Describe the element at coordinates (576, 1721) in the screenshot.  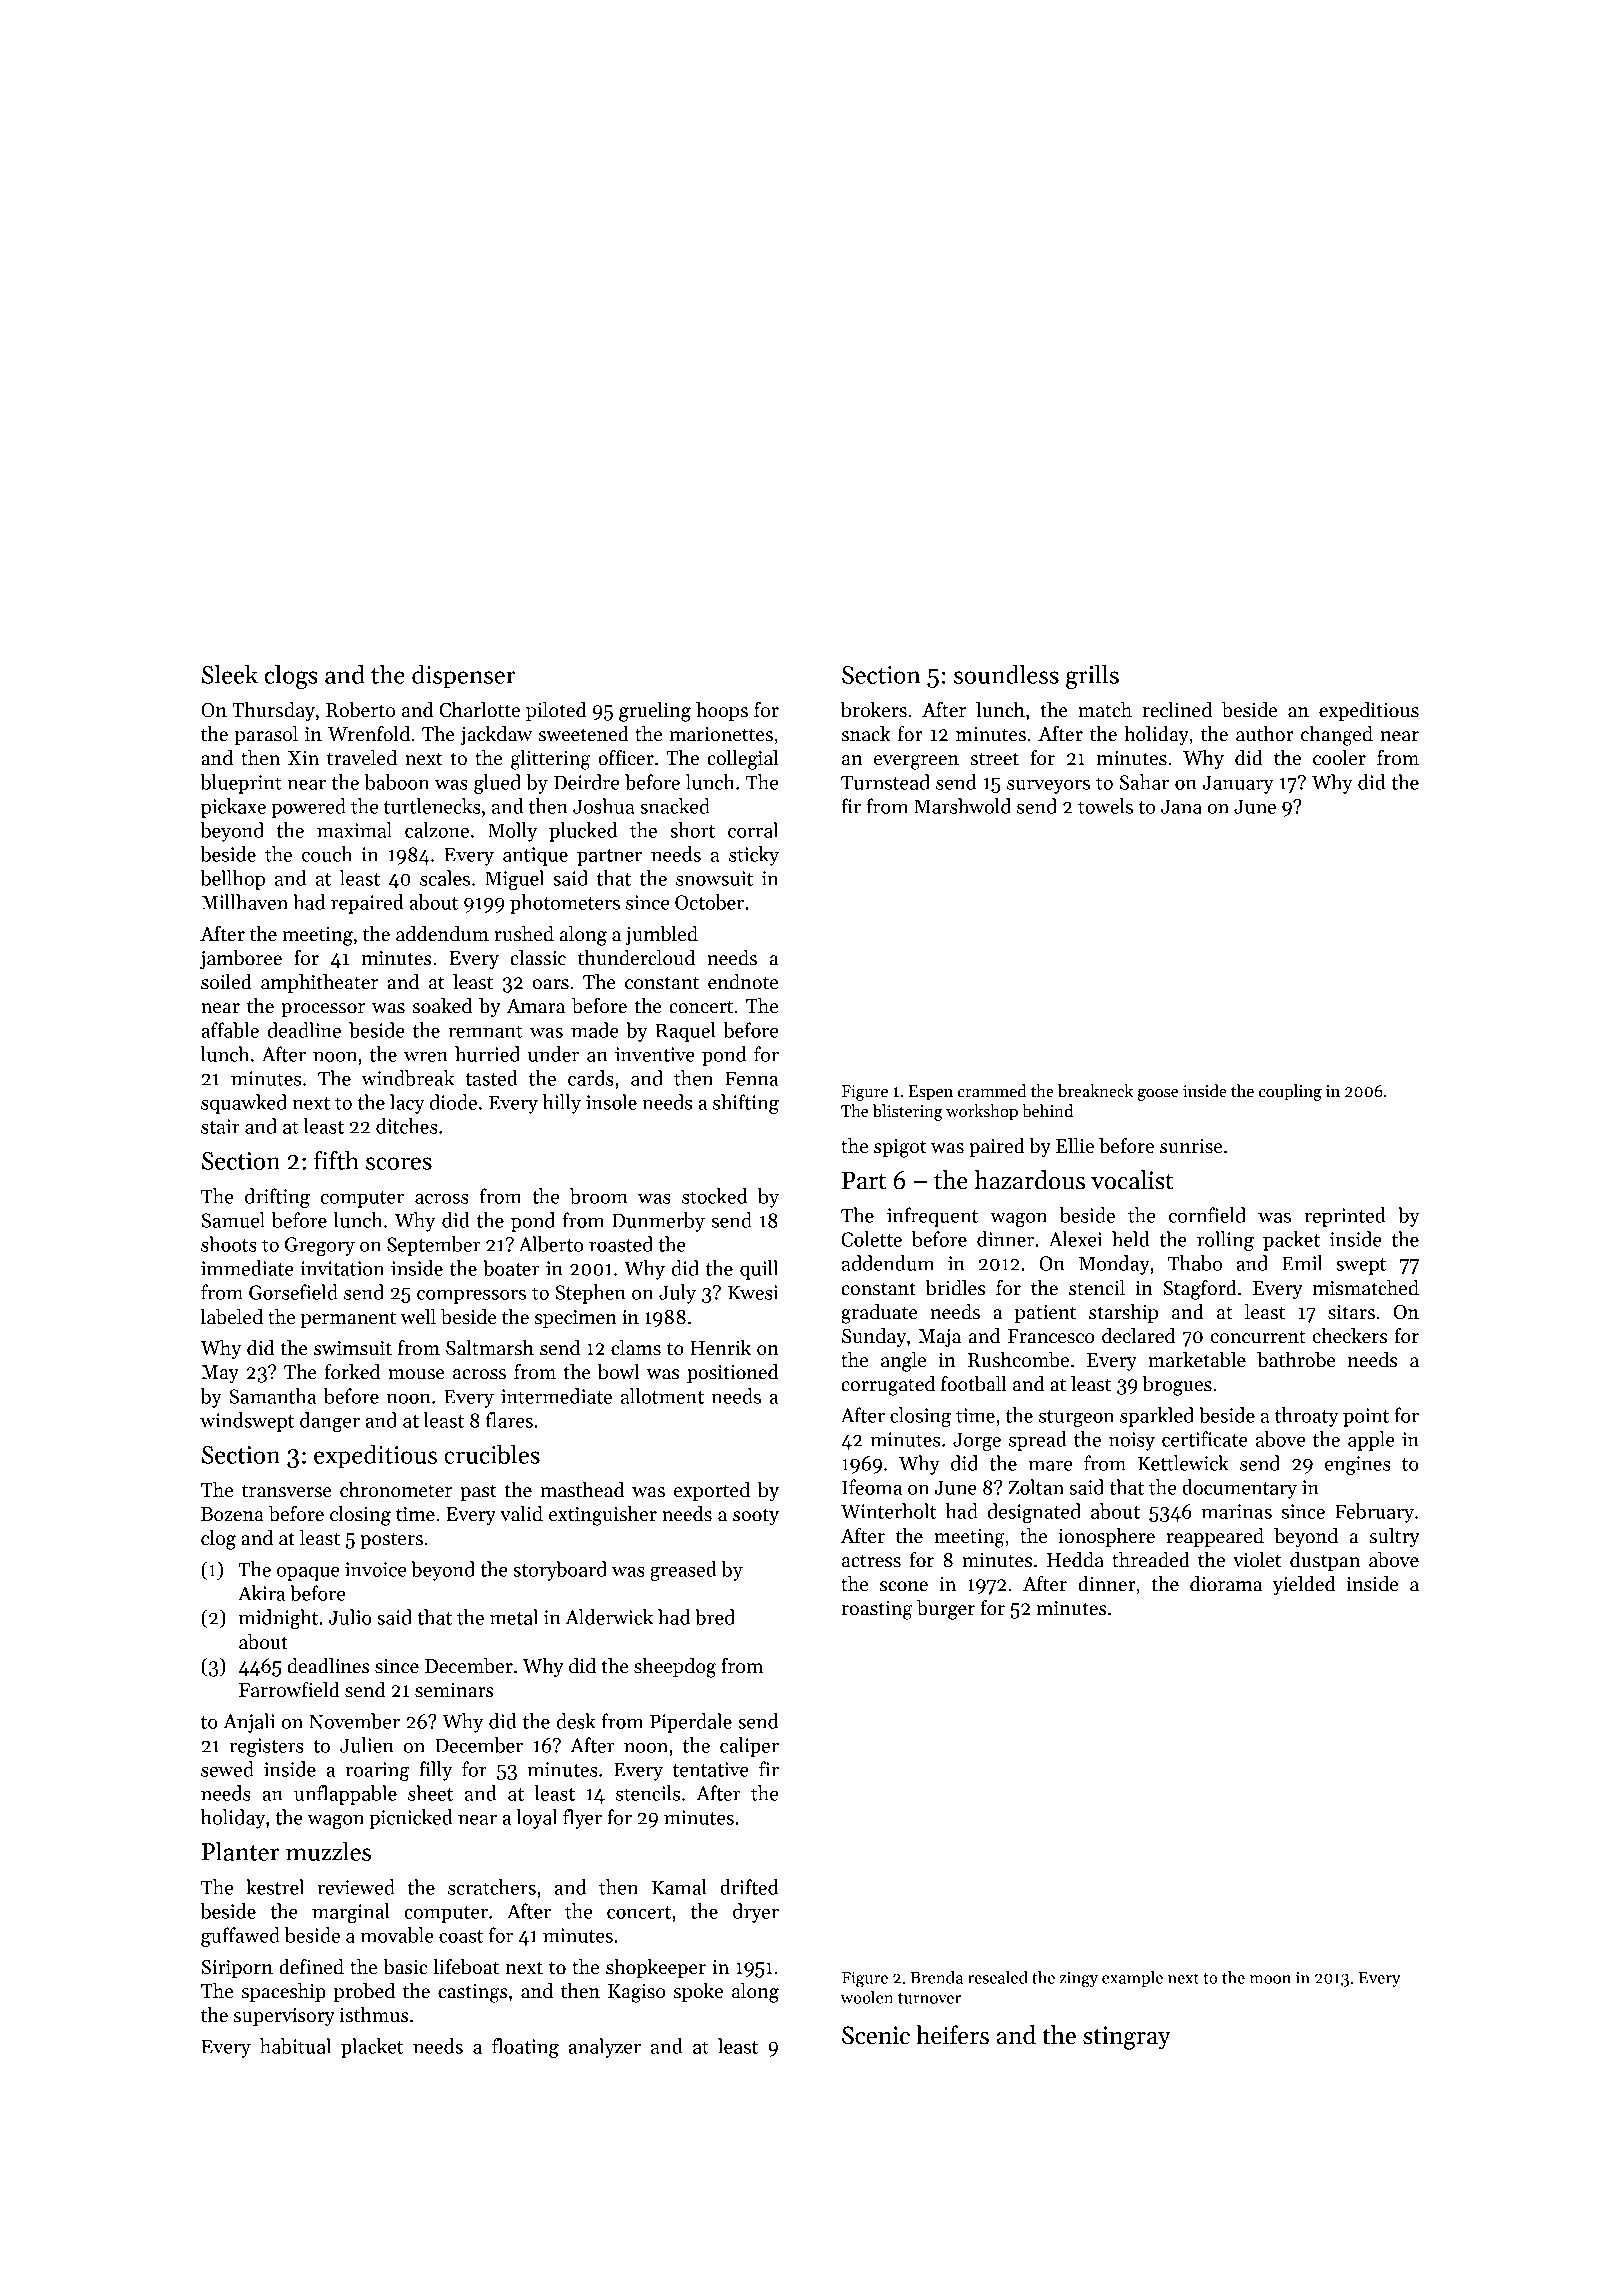
I see `desk` at that location.
